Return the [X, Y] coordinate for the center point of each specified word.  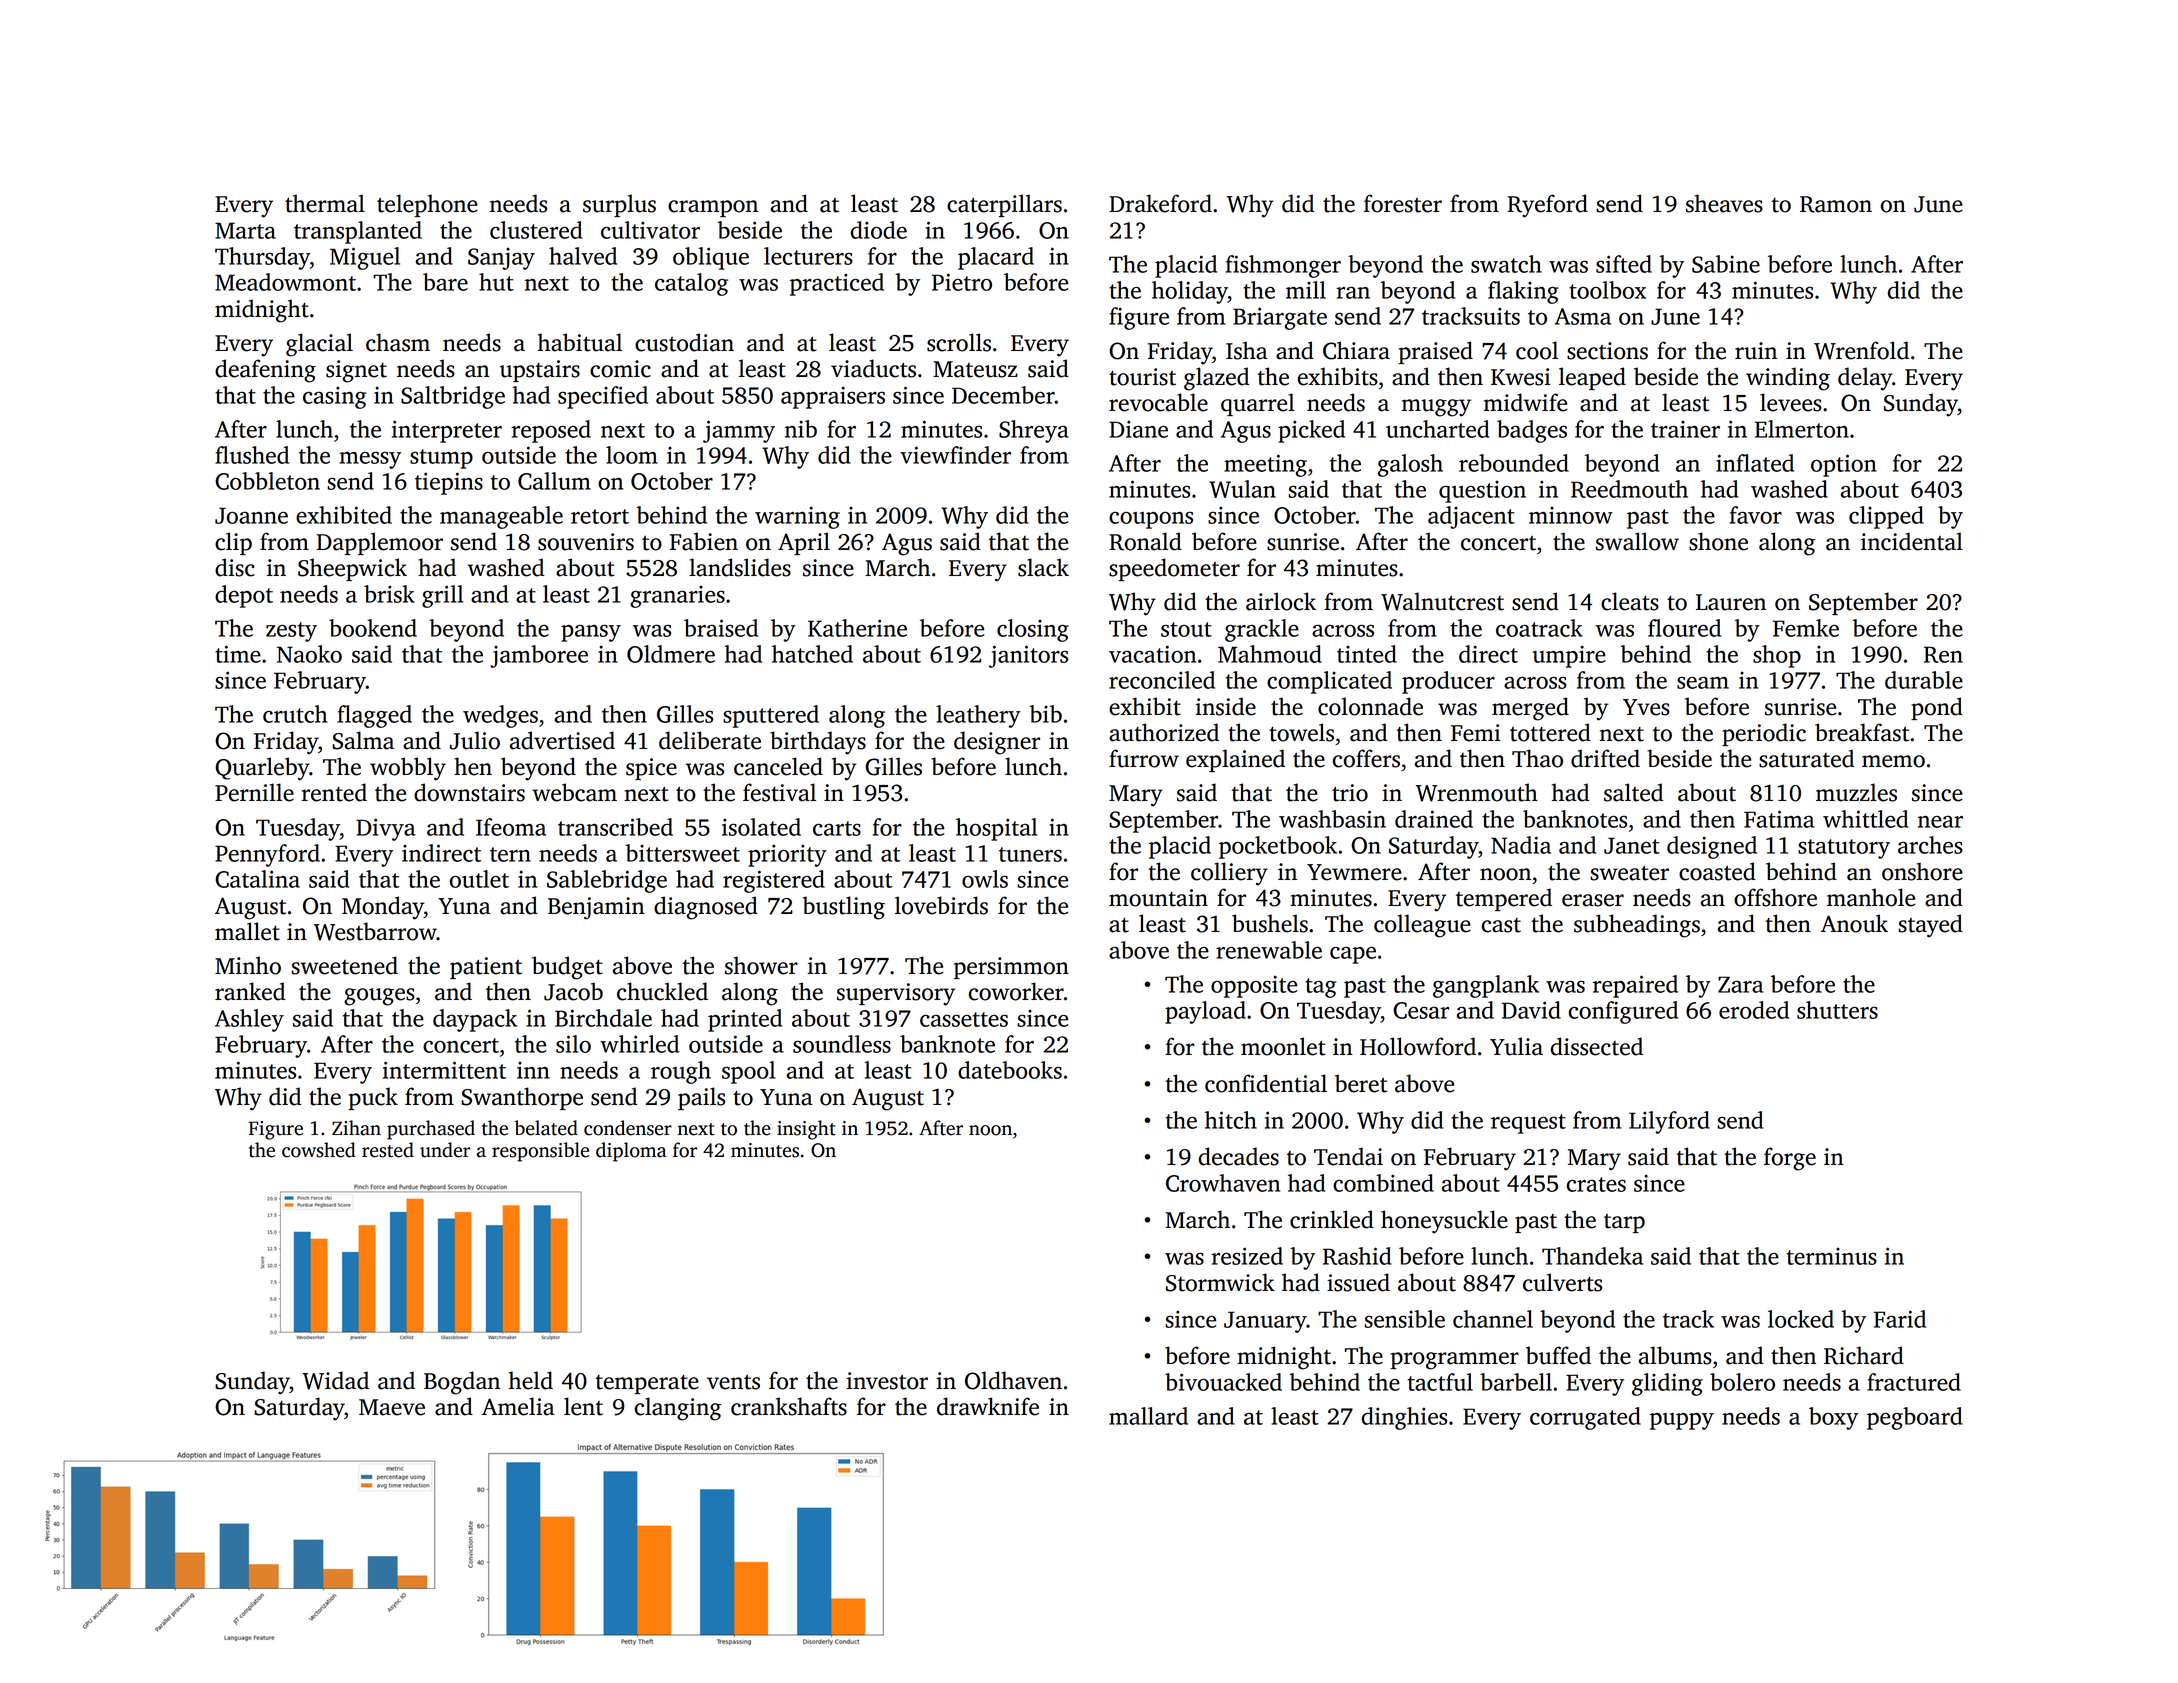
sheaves [1724, 203]
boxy [1833, 1418]
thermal [325, 203]
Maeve [392, 1407]
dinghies [1404, 1418]
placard [996, 258]
